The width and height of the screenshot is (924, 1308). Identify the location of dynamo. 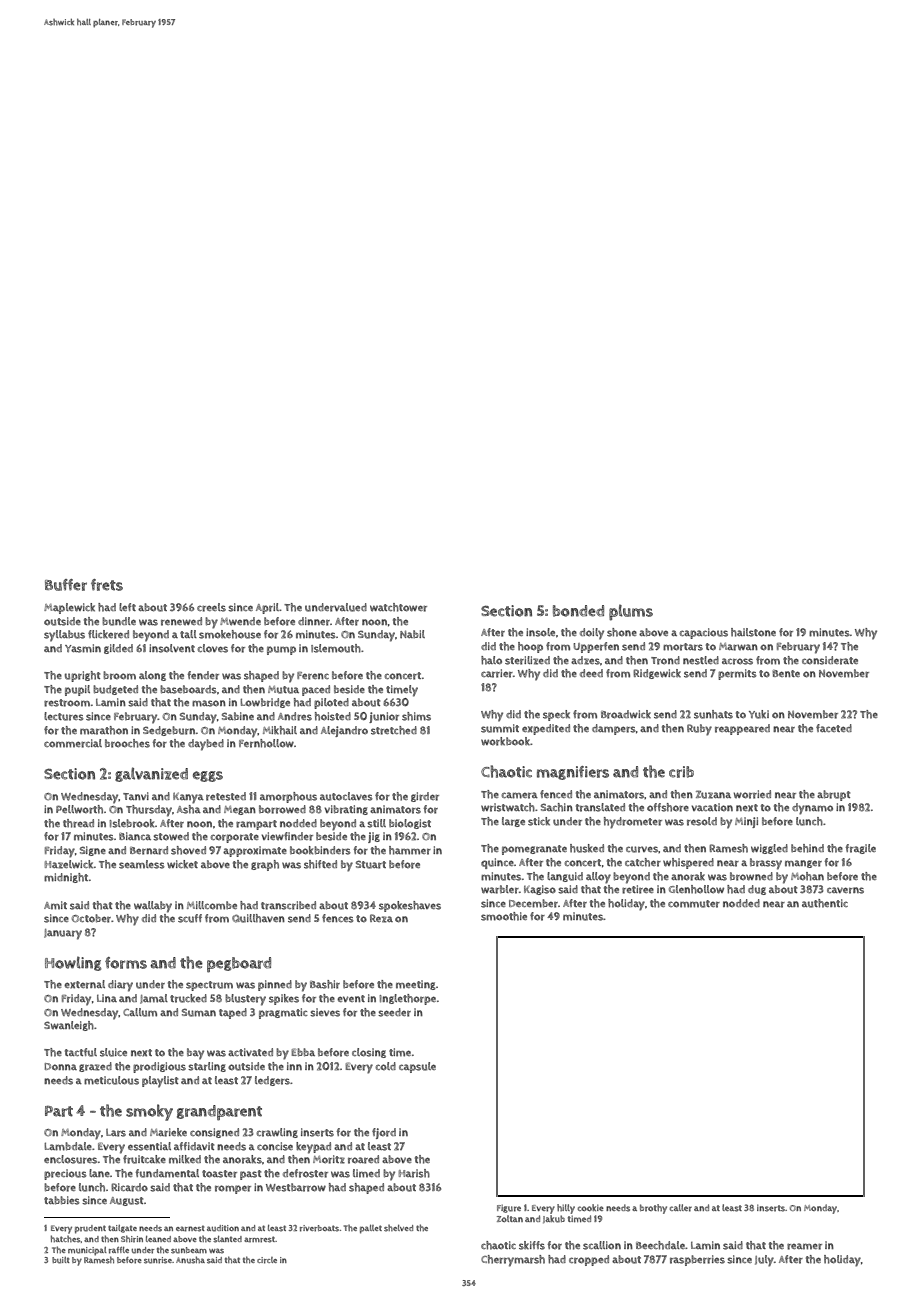
(812, 809).
